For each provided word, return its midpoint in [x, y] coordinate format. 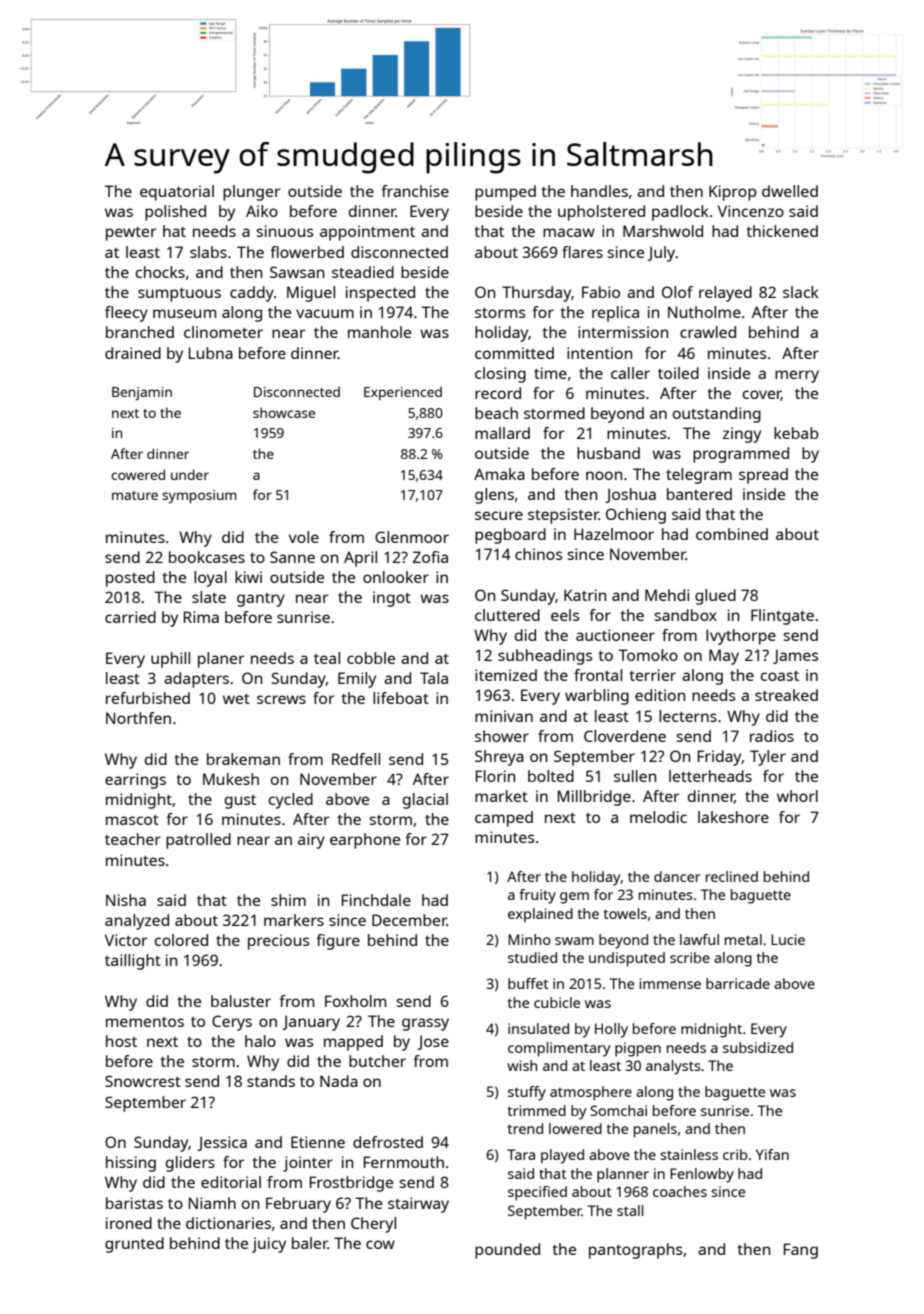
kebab [796, 433]
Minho [529, 939]
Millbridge [594, 798]
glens [494, 496]
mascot [132, 820]
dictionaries [228, 1223]
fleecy [126, 314]
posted [130, 579]
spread [763, 476]
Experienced [403, 393]
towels [625, 913]
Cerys [232, 1023]
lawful [699, 939]
